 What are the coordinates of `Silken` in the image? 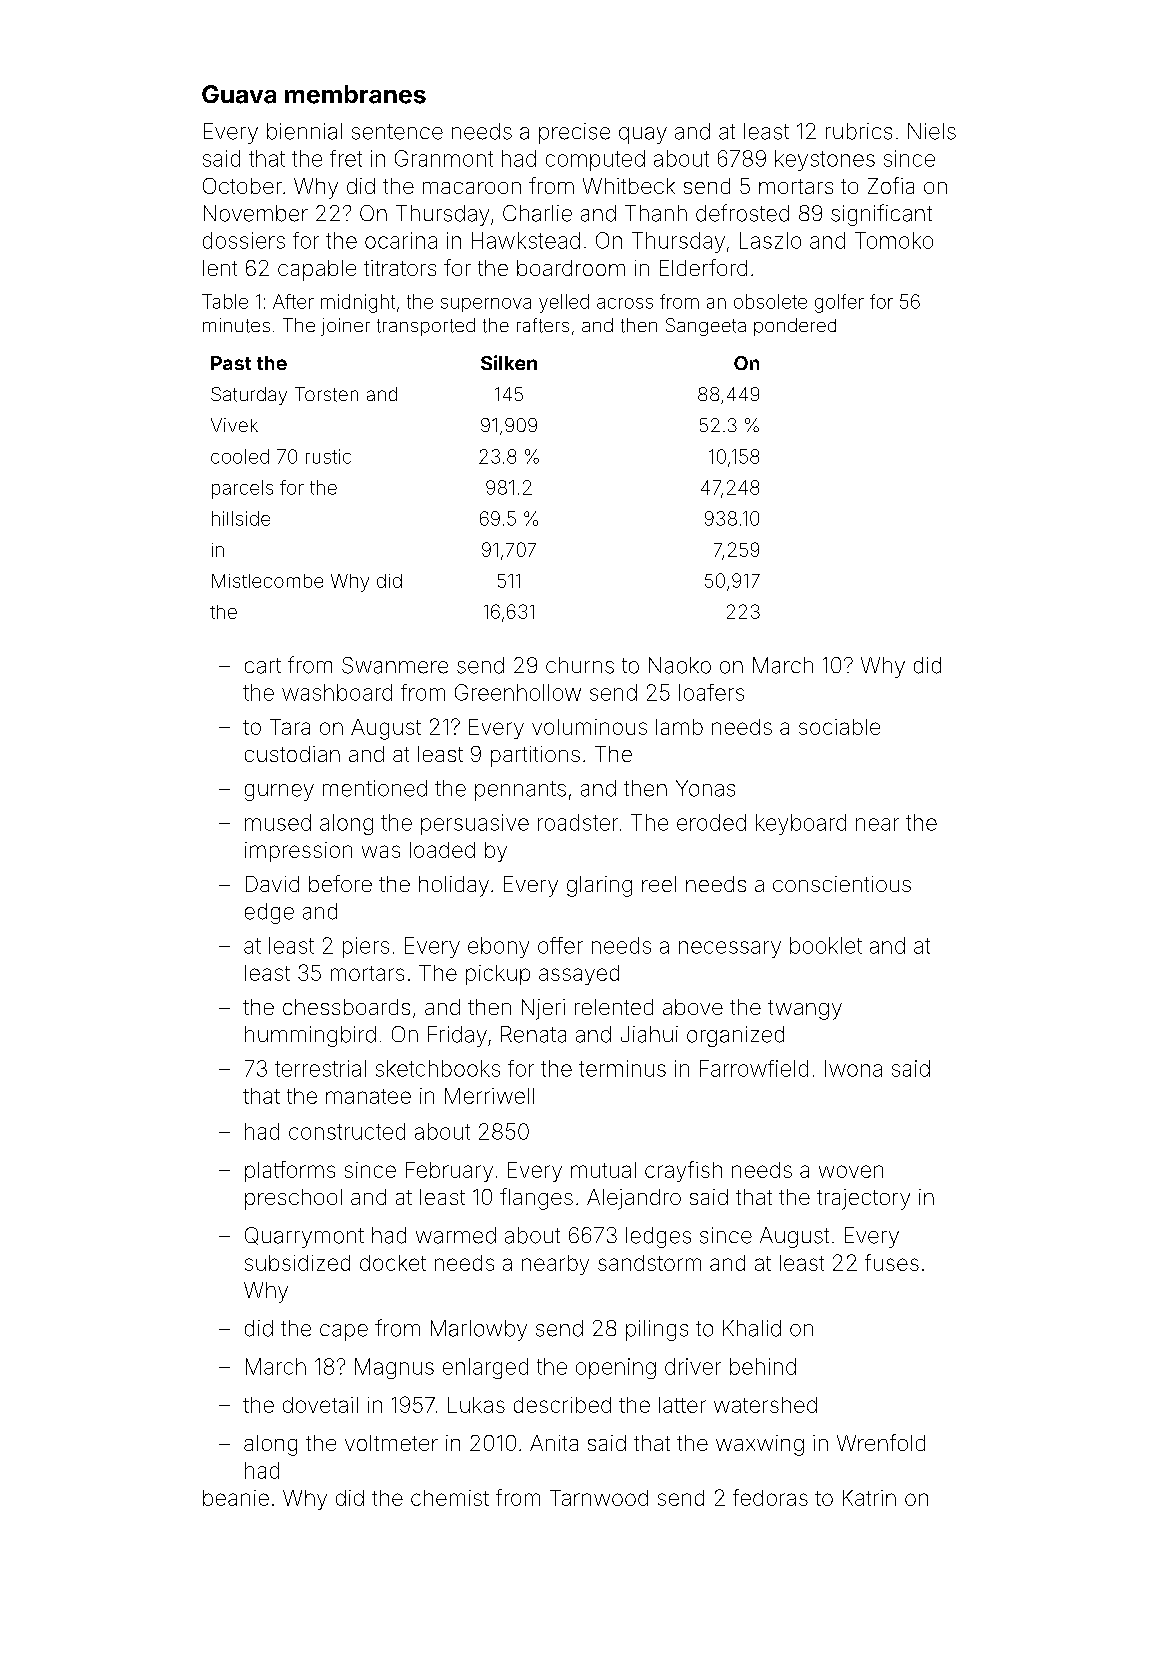 It's located at (509, 362).
